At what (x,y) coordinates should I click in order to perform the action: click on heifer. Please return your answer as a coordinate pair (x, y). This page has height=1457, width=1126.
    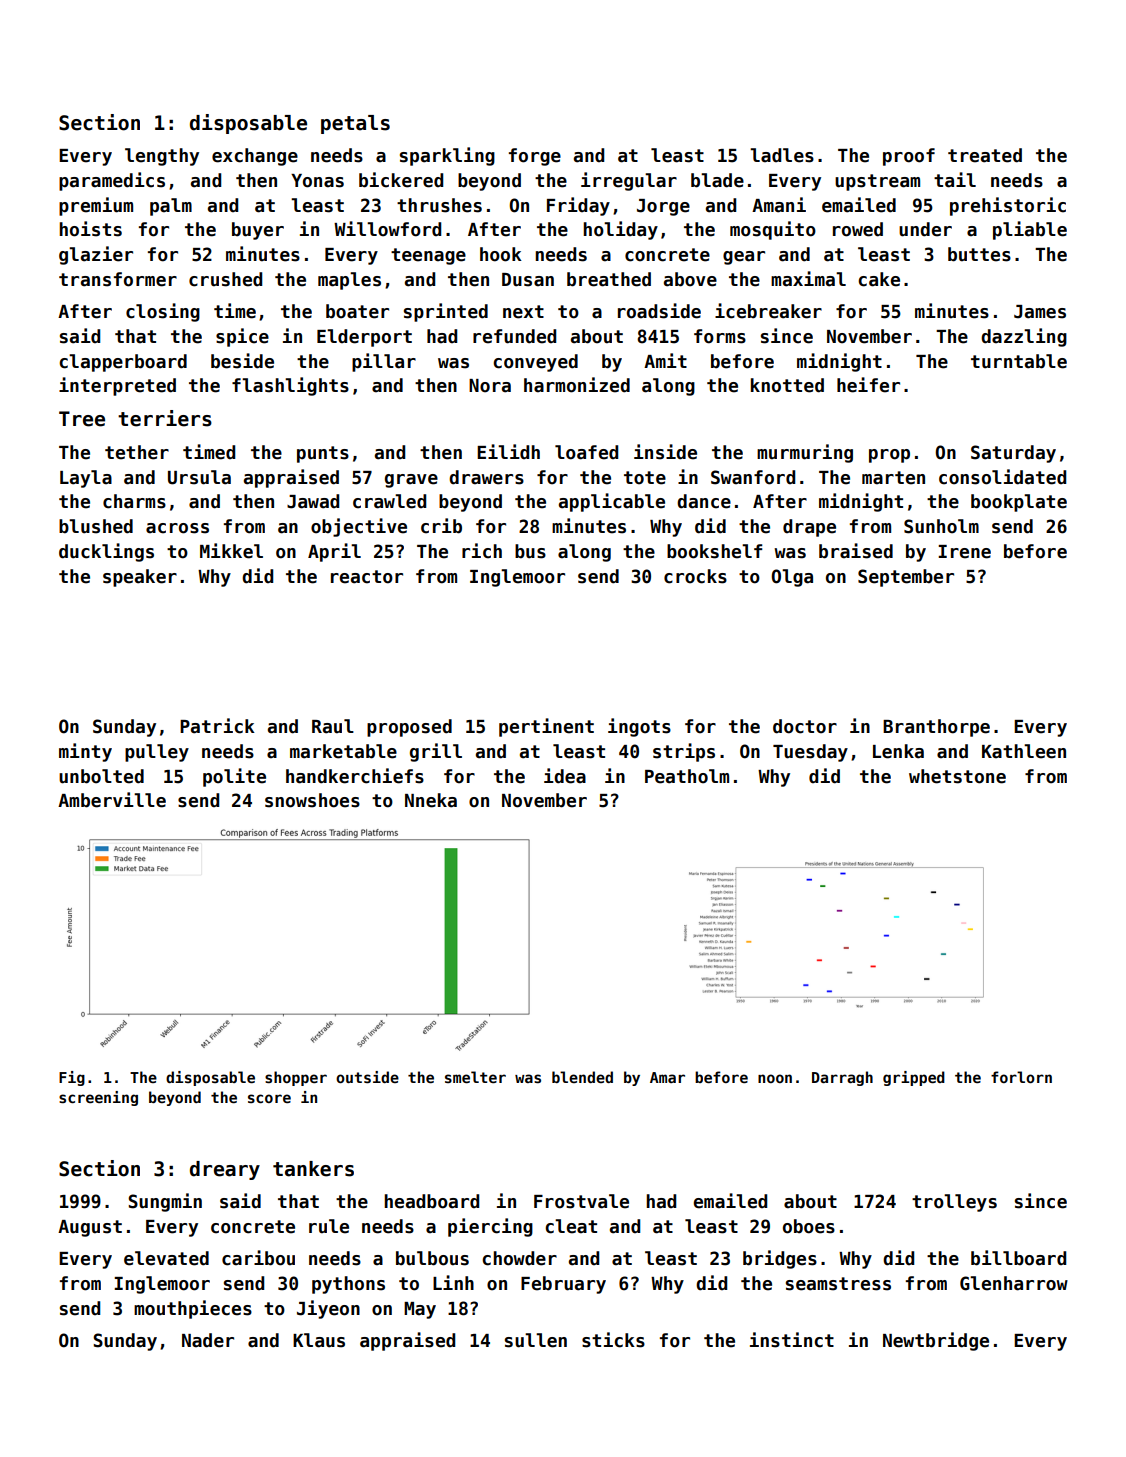
    Looking at the image, I should click on (868, 385).
